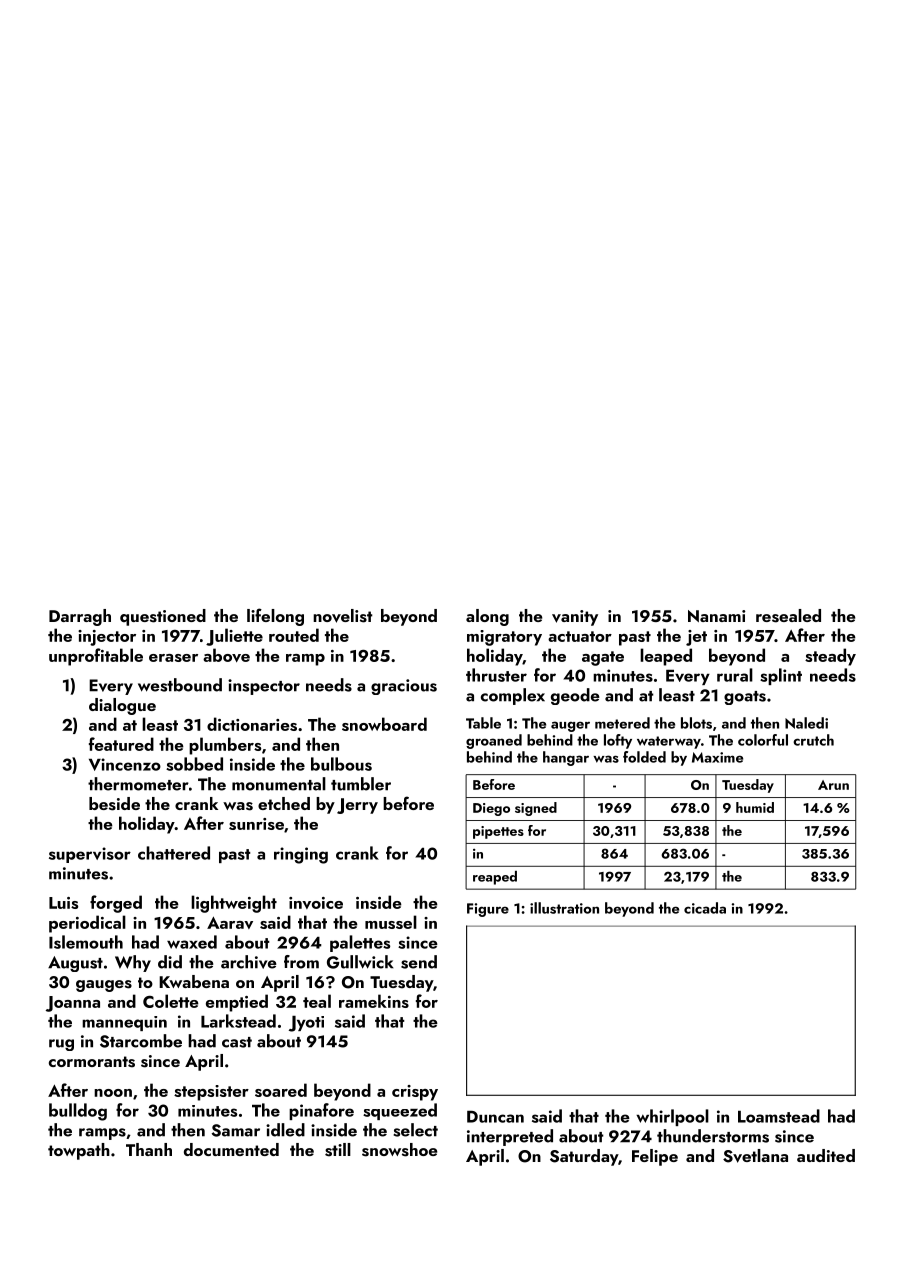 This image has height=1284, width=904. Describe the element at coordinates (79, 1151) in the image. I see `towpath` at that location.
